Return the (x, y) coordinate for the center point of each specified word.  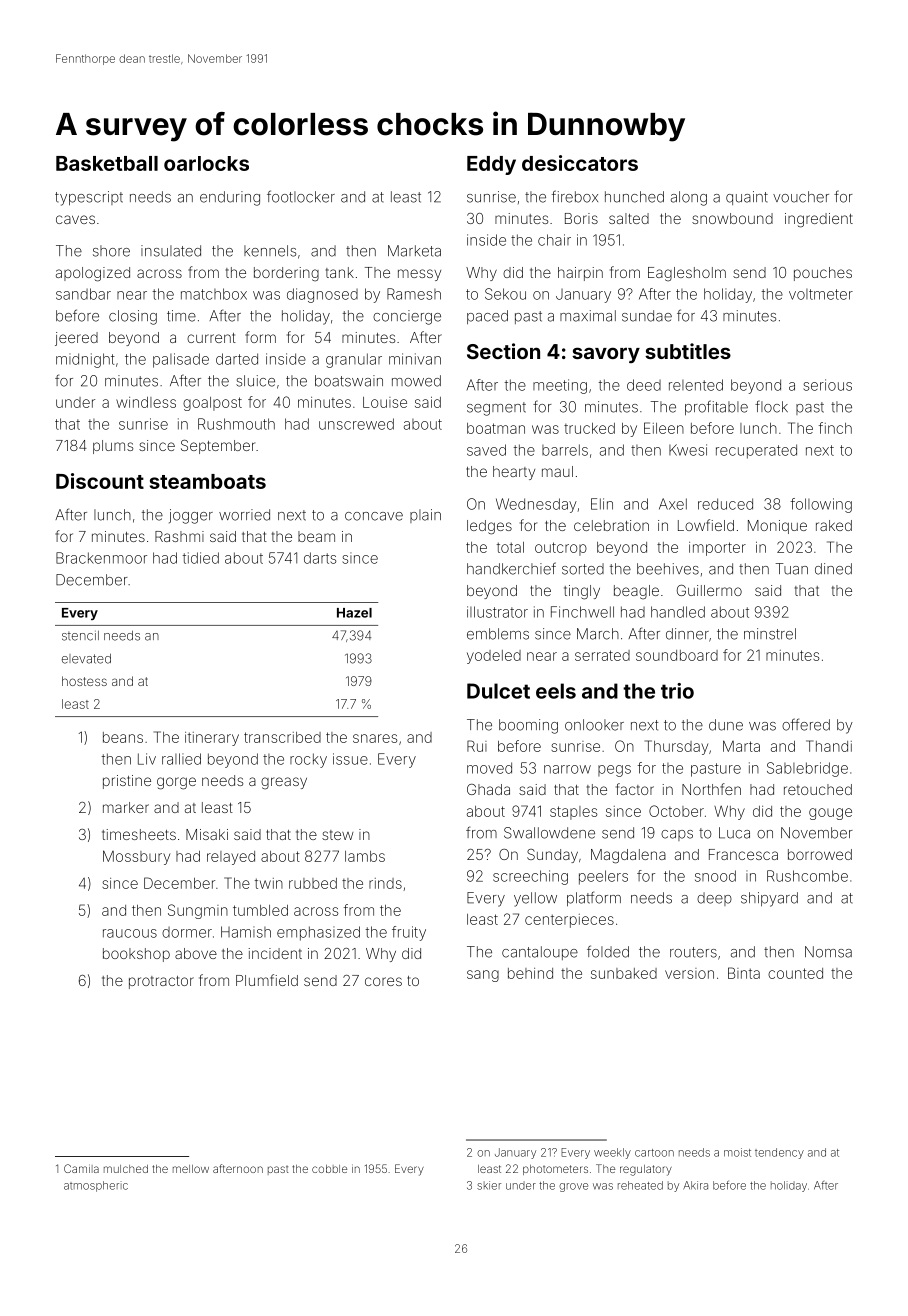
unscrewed (356, 424)
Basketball (107, 163)
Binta (744, 973)
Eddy (491, 165)
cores (383, 981)
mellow (191, 1169)
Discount (100, 481)
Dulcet (498, 691)
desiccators (580, 163)
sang (483, 976)
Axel (673, 504)
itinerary (212, 739)
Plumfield (267, 980)
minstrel (770, 634)
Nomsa (828, 952)
